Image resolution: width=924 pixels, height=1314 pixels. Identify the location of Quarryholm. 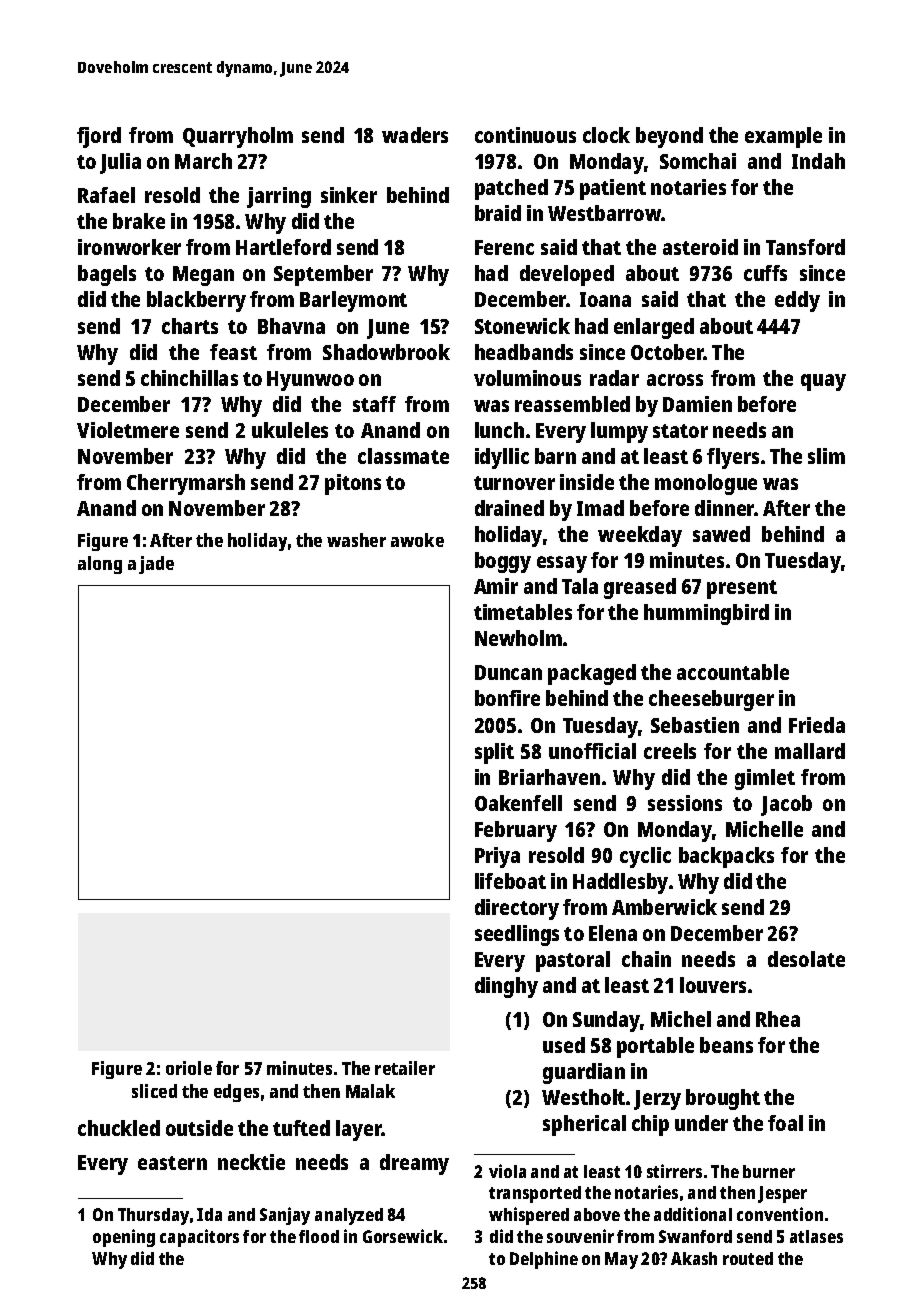
(238, 137).
